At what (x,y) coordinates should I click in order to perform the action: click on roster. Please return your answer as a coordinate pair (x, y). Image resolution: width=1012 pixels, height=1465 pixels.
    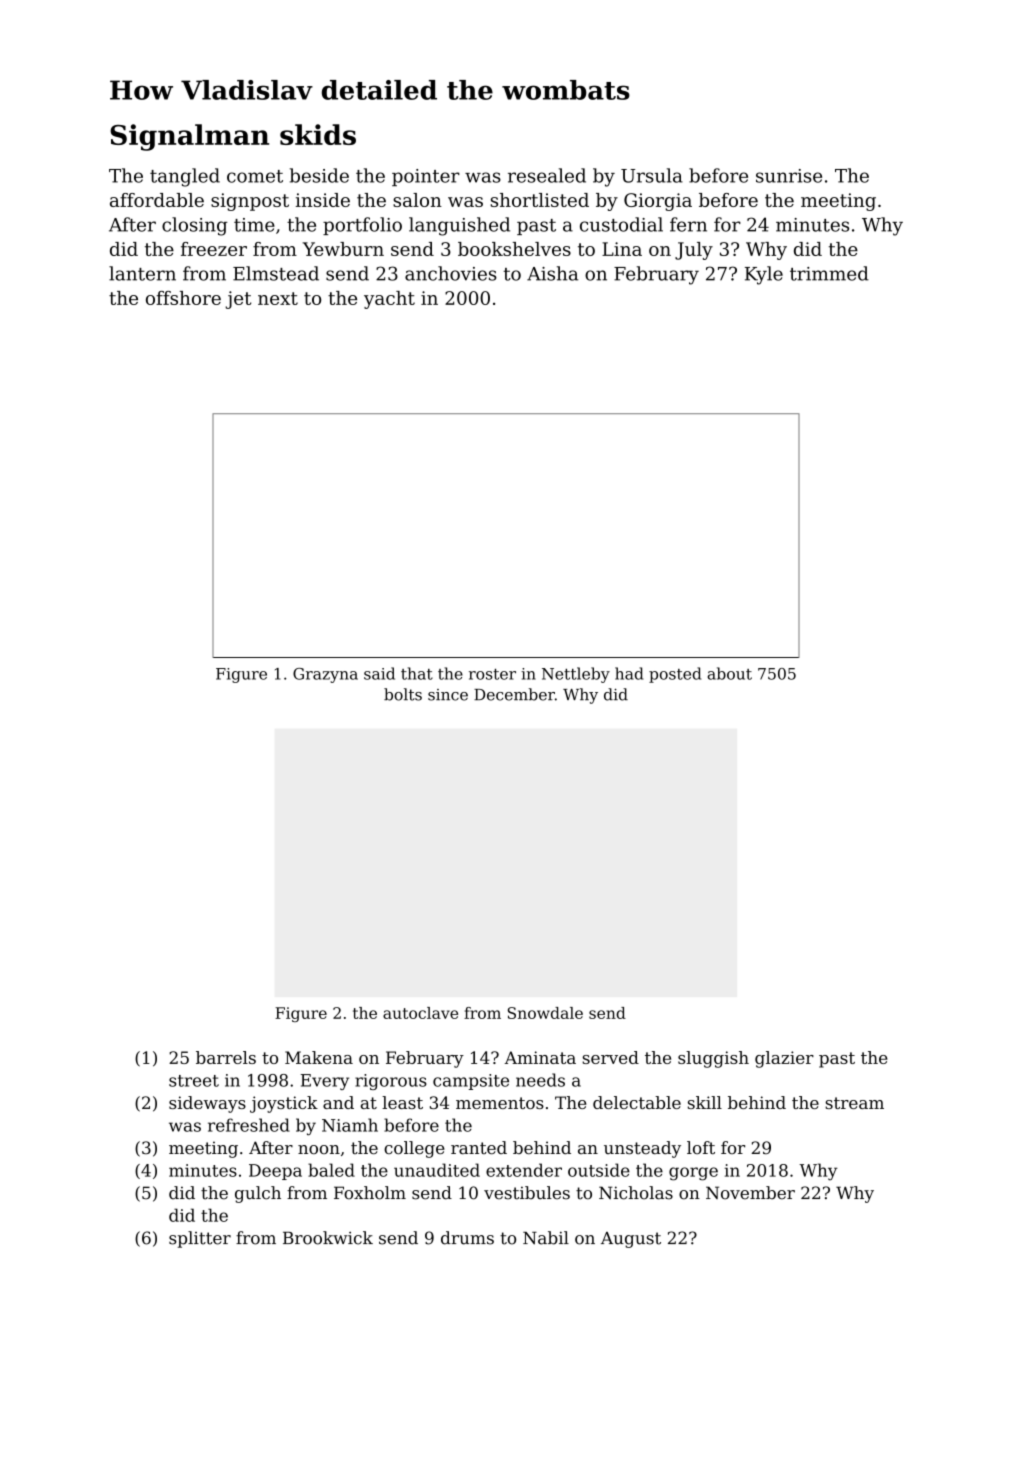
    Looking at the image, I should click on (492, 674).
